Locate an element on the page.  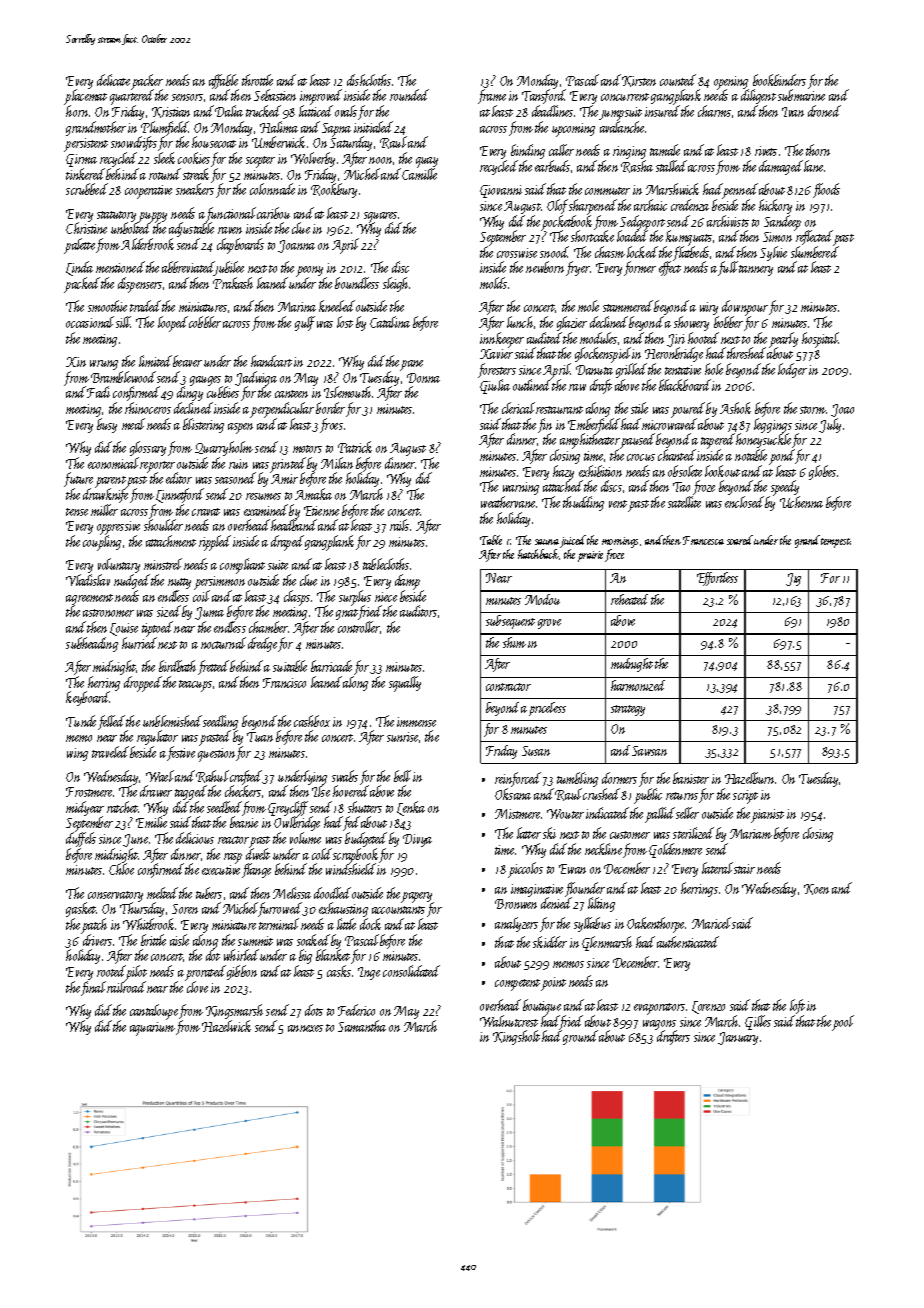
pool is located at coordinates (843, 1022).
